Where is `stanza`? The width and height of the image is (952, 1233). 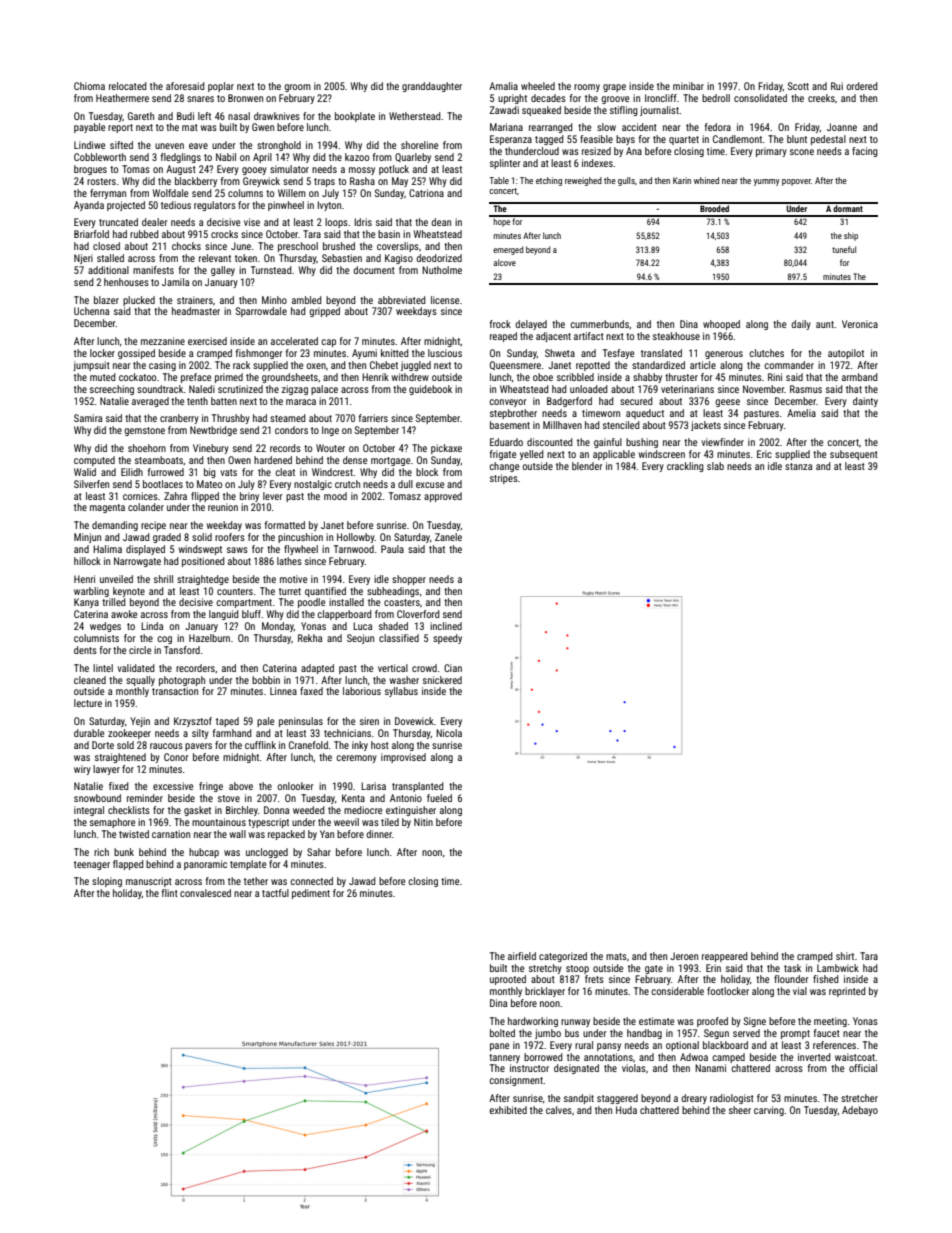 stanza is located at coordinates (798, 466).
